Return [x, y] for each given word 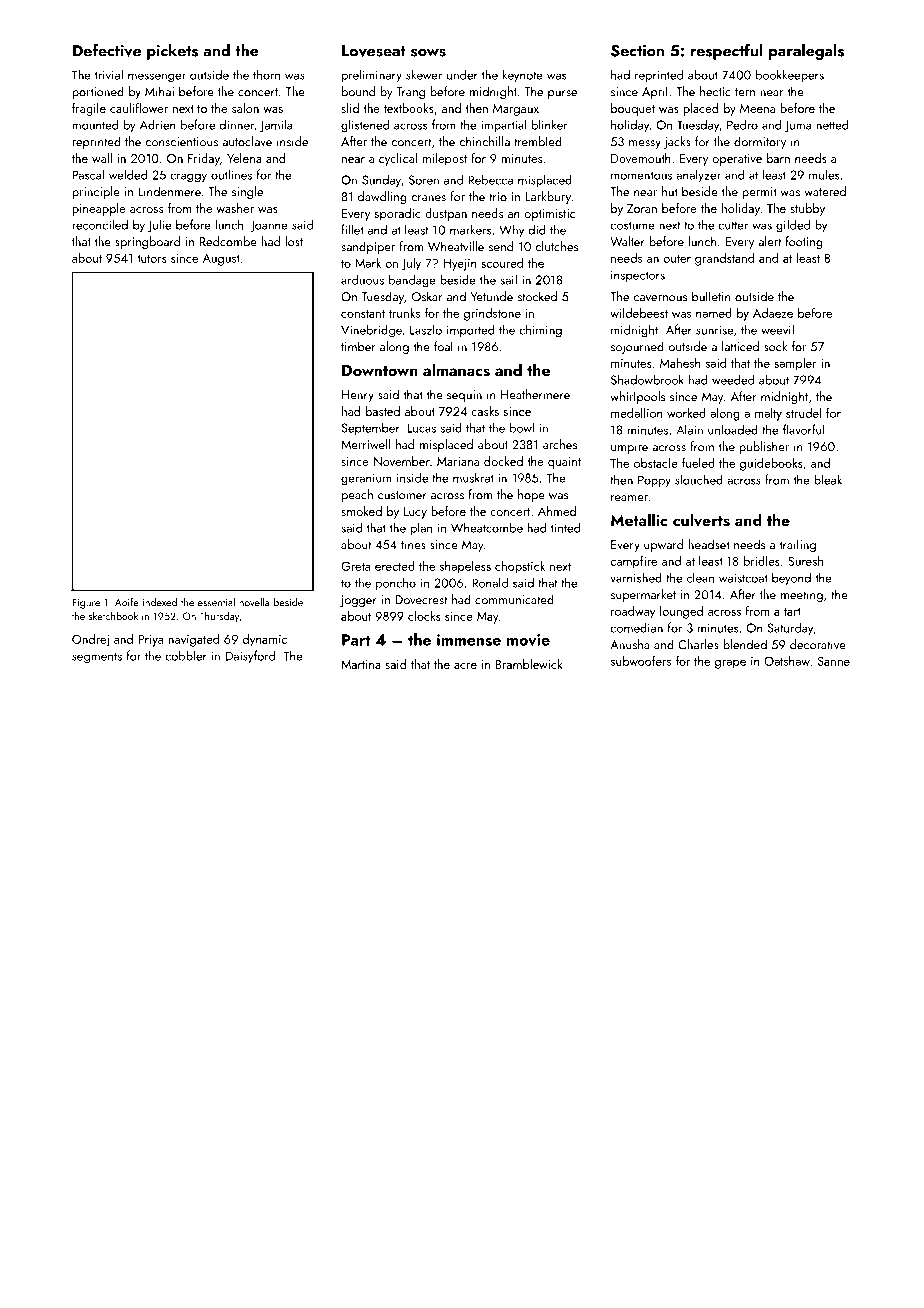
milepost [444, 159]
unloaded [733, 429]
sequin [464, 396]
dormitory [760, 142]
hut [670, 191]
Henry [358, 396]
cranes [428, 198]
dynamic [265, 640]
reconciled [100, 225]
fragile [89, 109]
